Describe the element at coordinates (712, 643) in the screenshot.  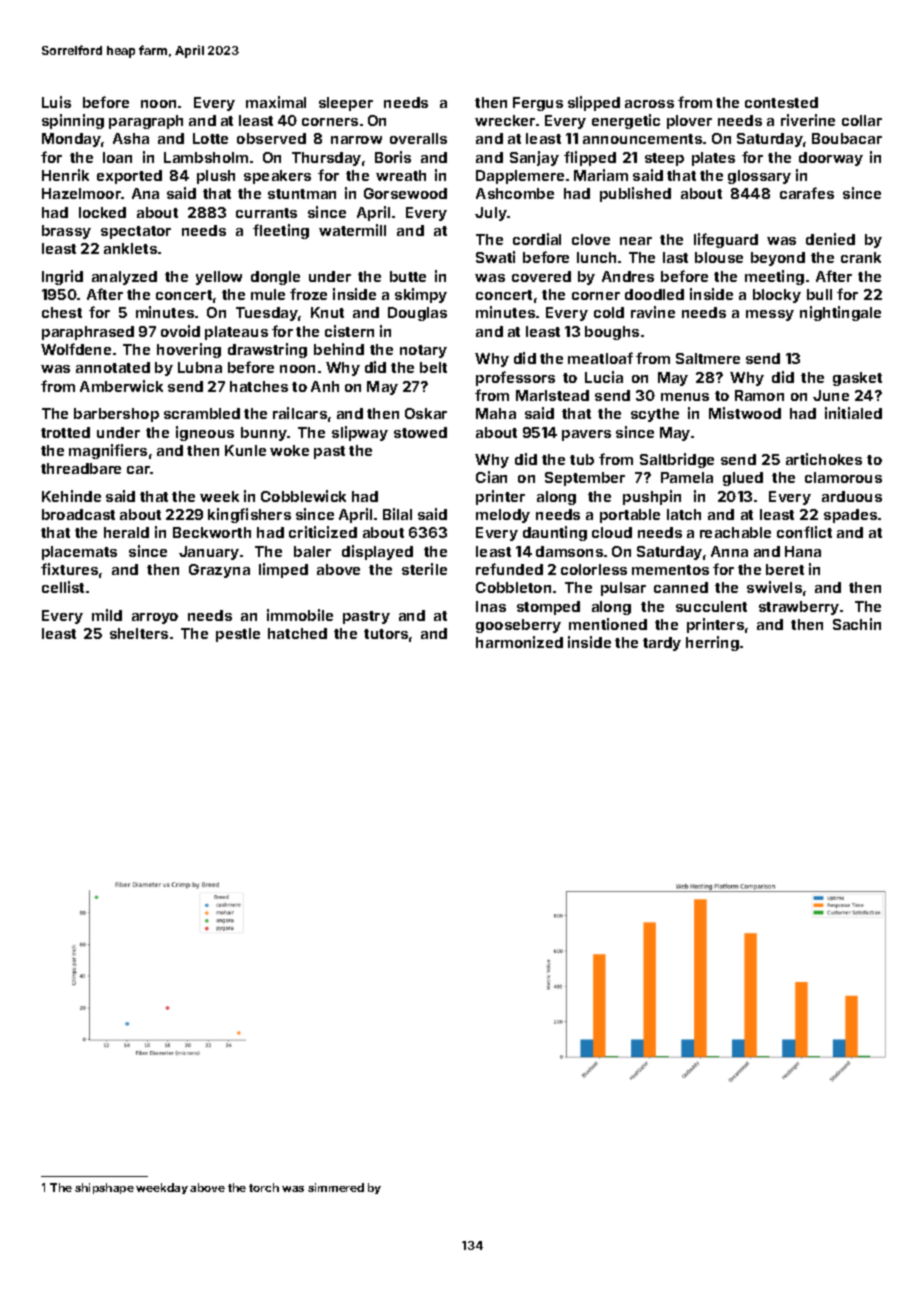
I see `herring` at that location.
